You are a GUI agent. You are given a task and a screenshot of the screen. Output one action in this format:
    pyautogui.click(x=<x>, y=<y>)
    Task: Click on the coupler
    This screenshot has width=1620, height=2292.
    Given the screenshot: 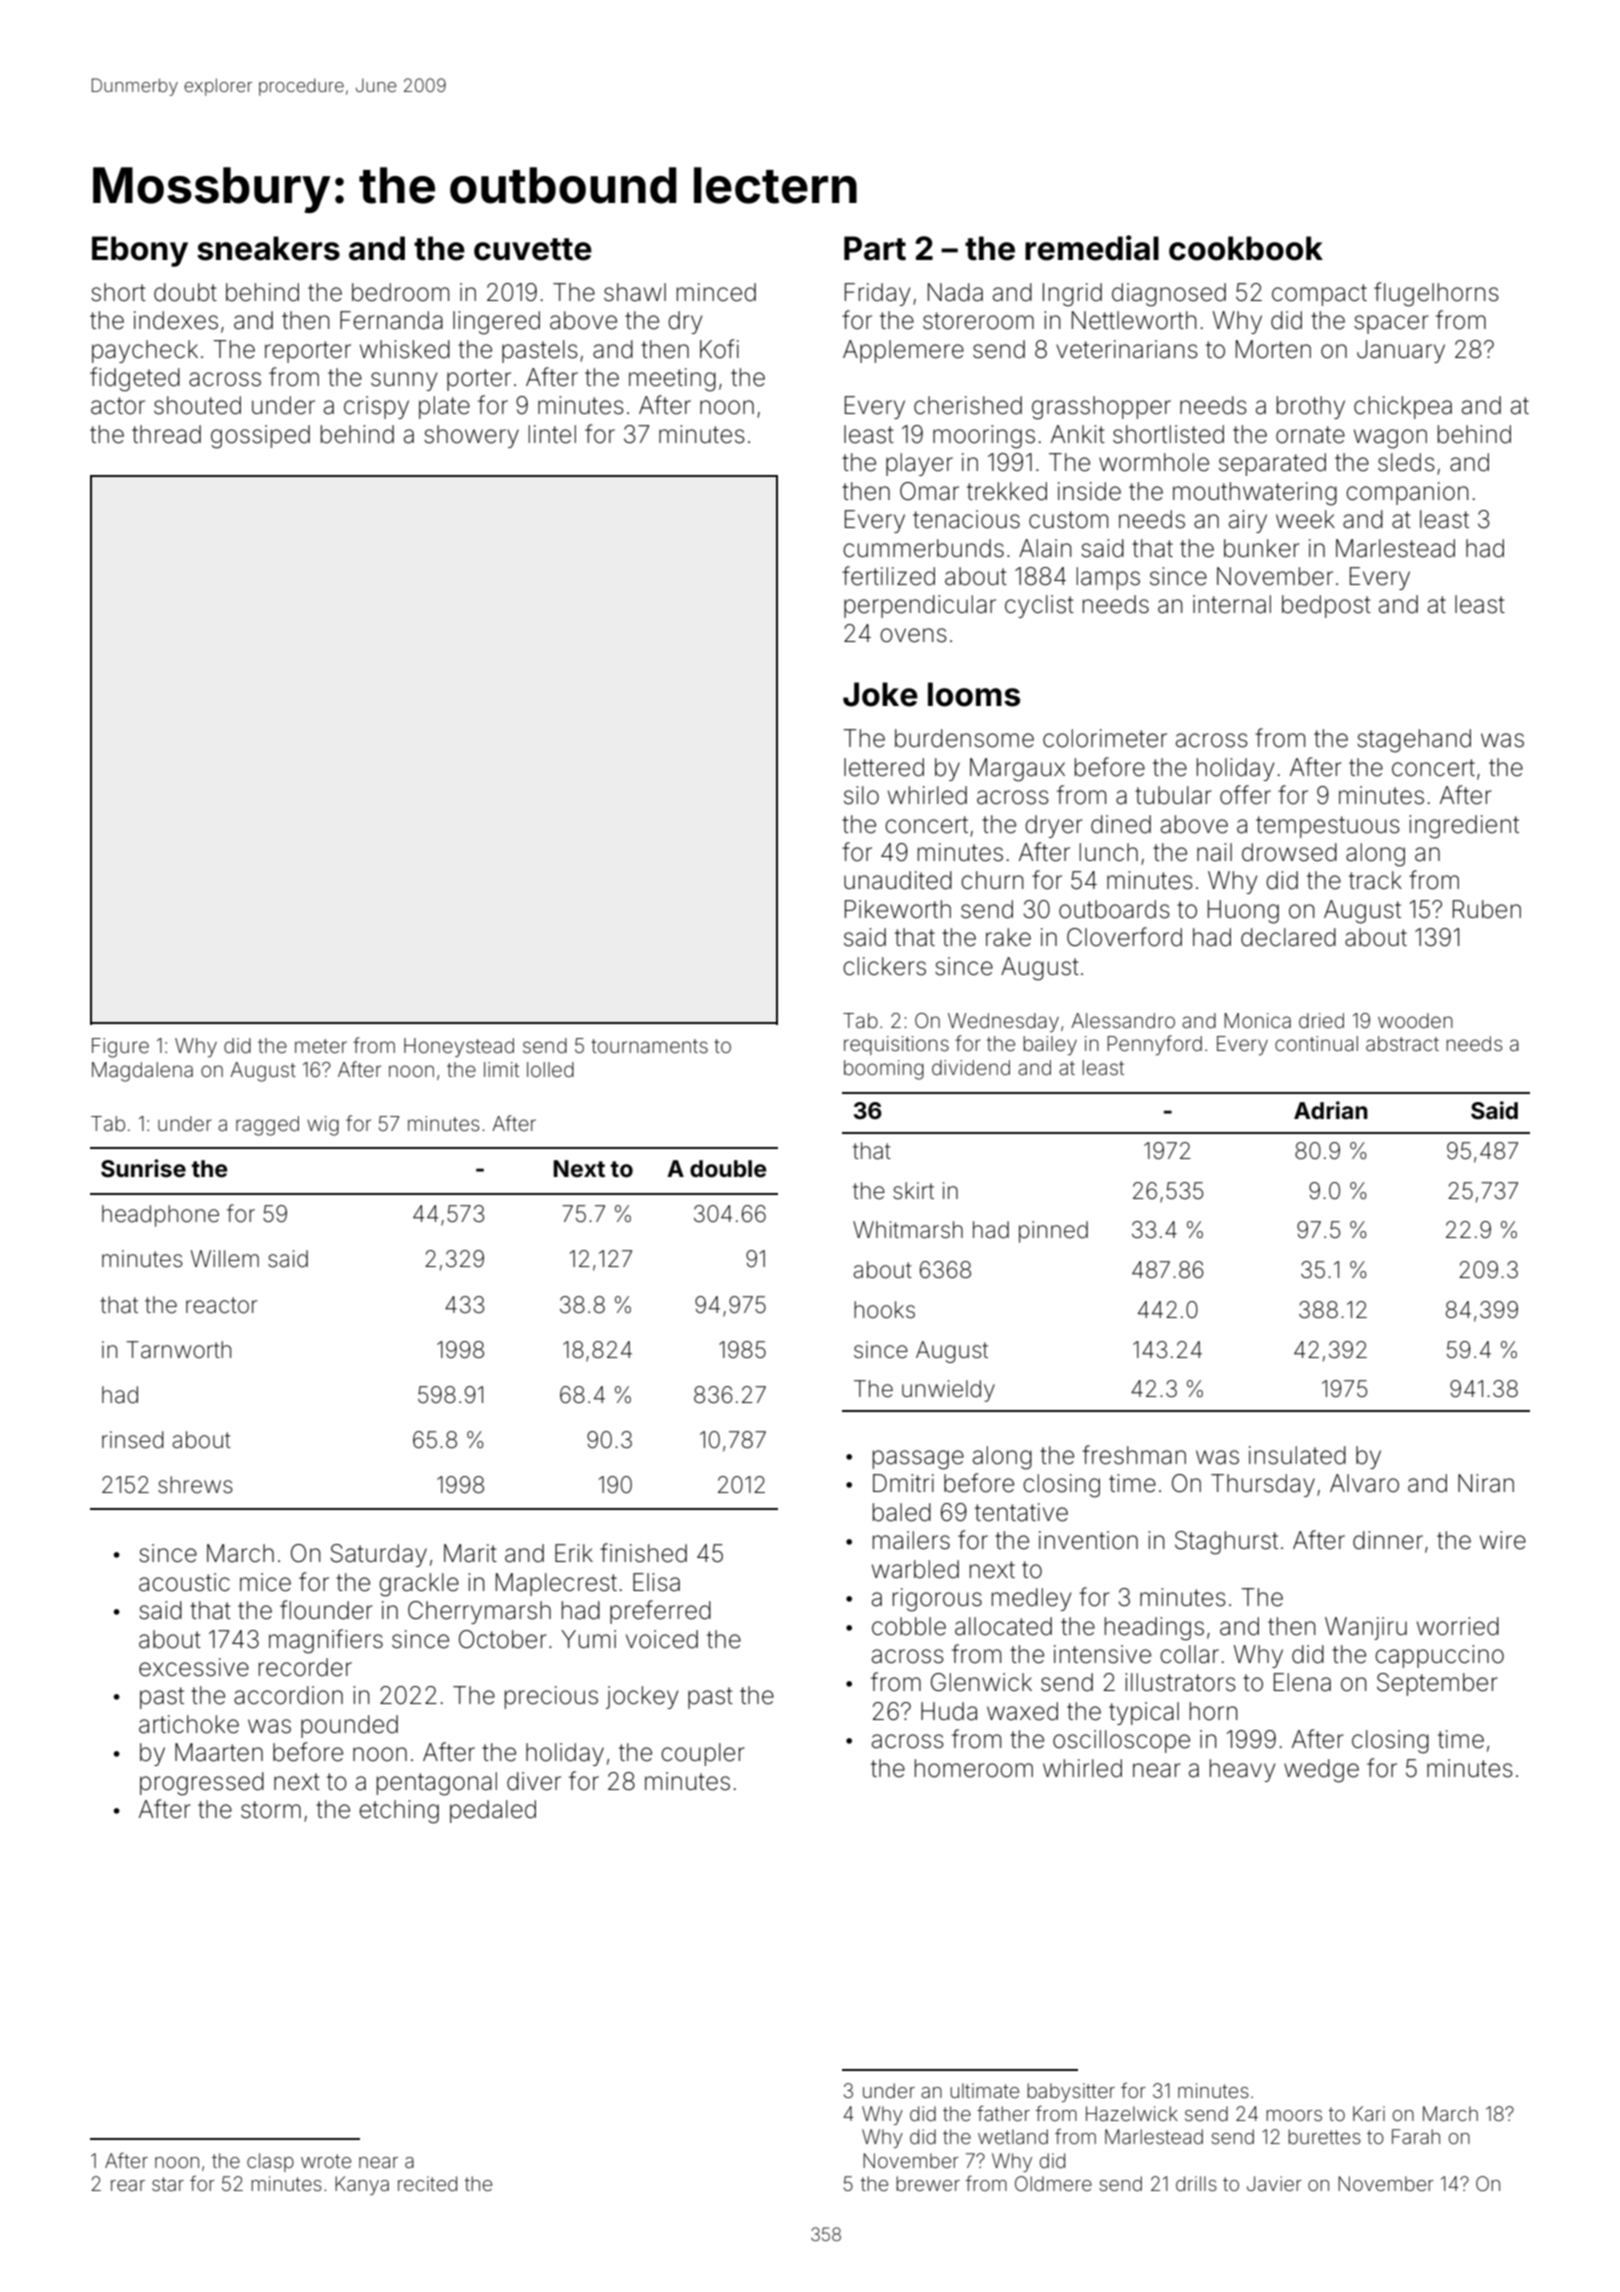 What is the action you would take?
    pyautogui.click(x=703, y=1754)
